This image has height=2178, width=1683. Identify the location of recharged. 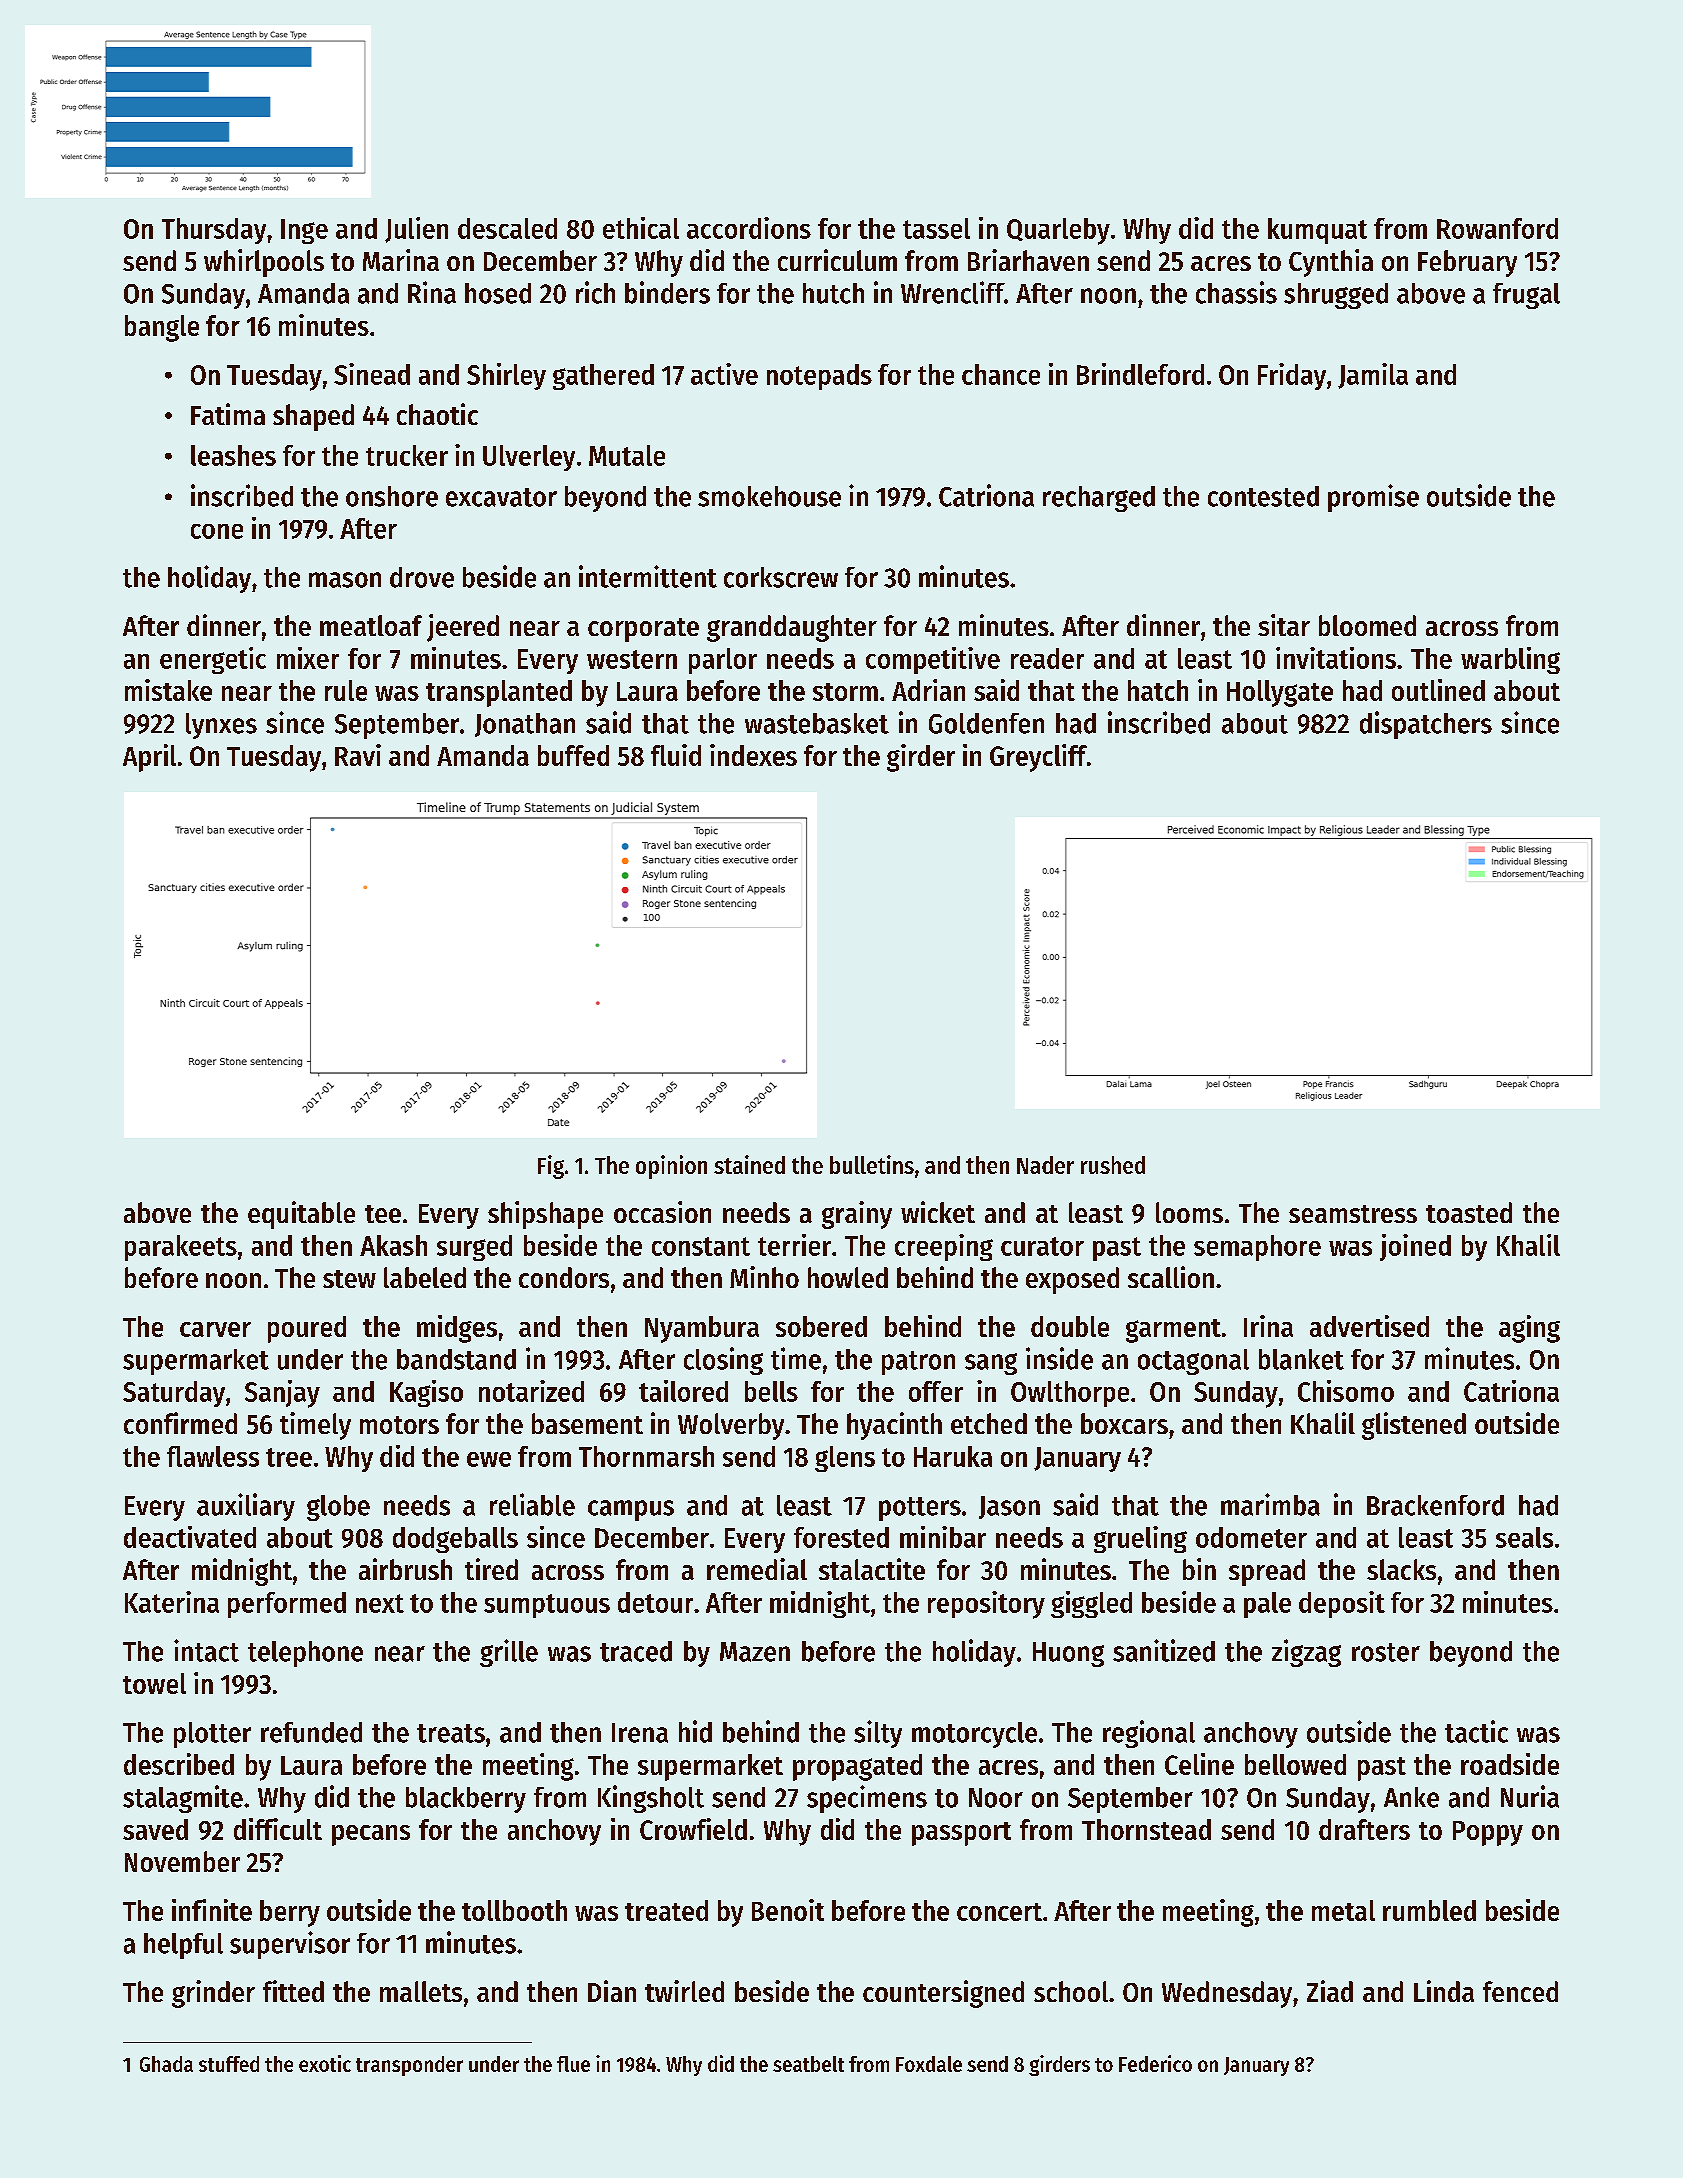
(1099, 499).
